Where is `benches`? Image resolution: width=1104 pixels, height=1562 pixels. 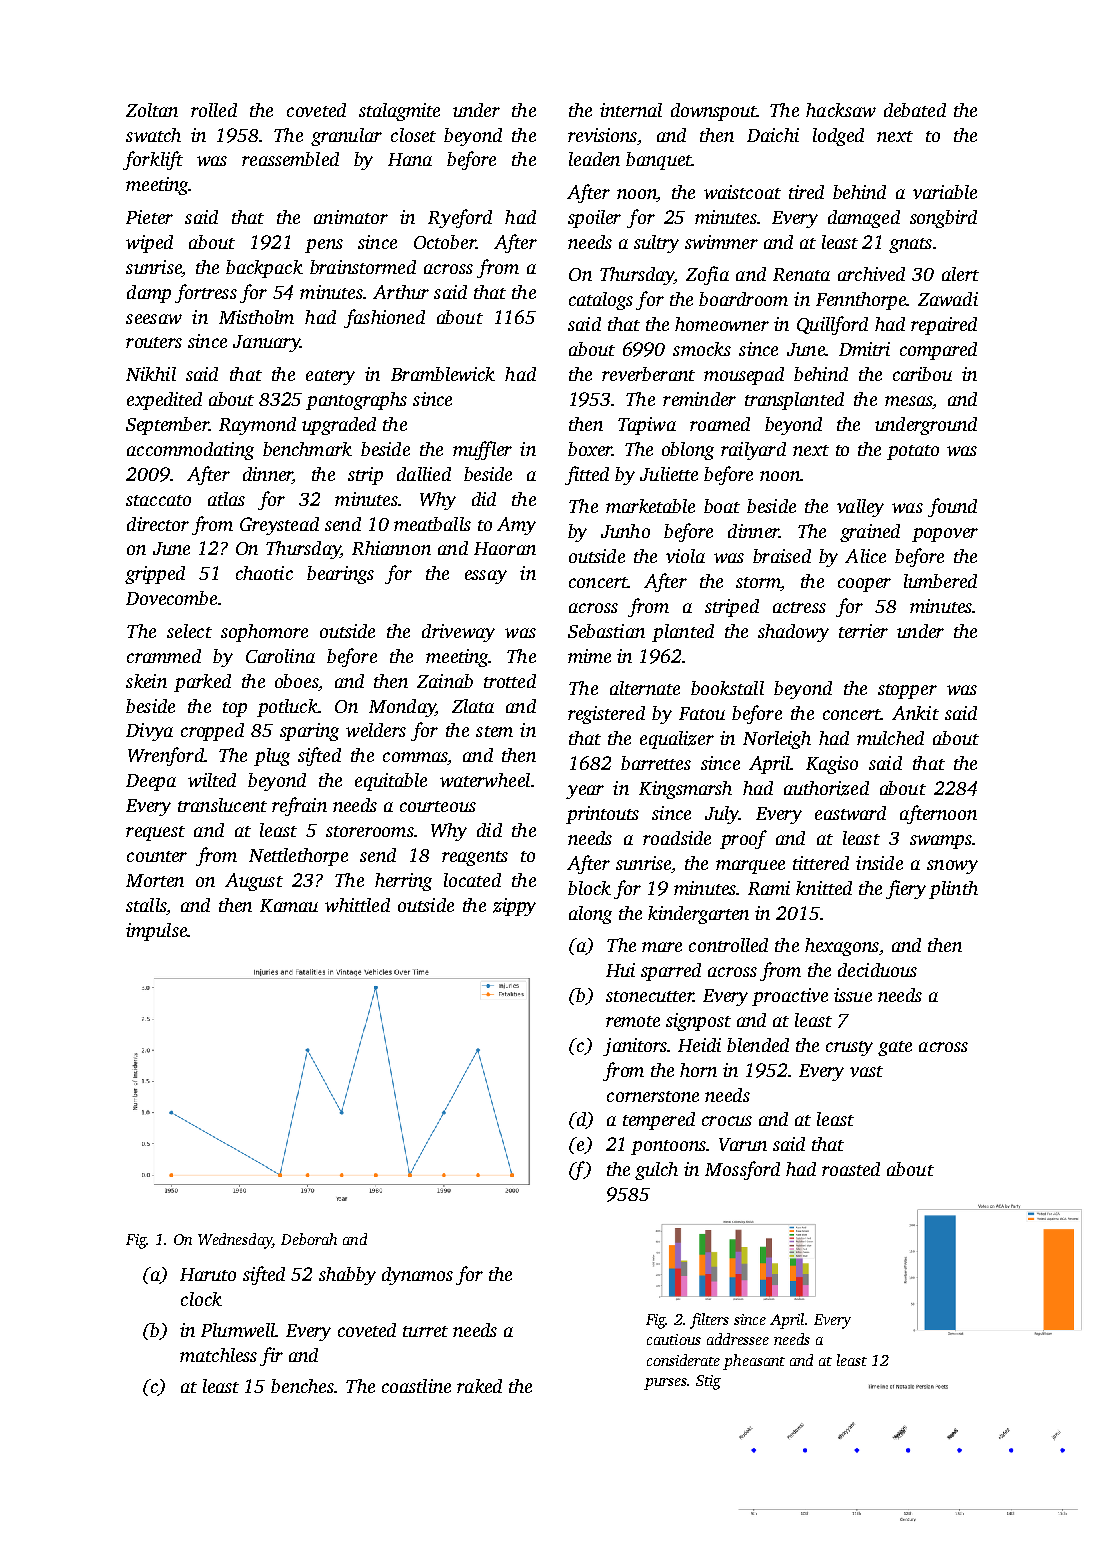
benches is located at coordinates (302, 1386).
